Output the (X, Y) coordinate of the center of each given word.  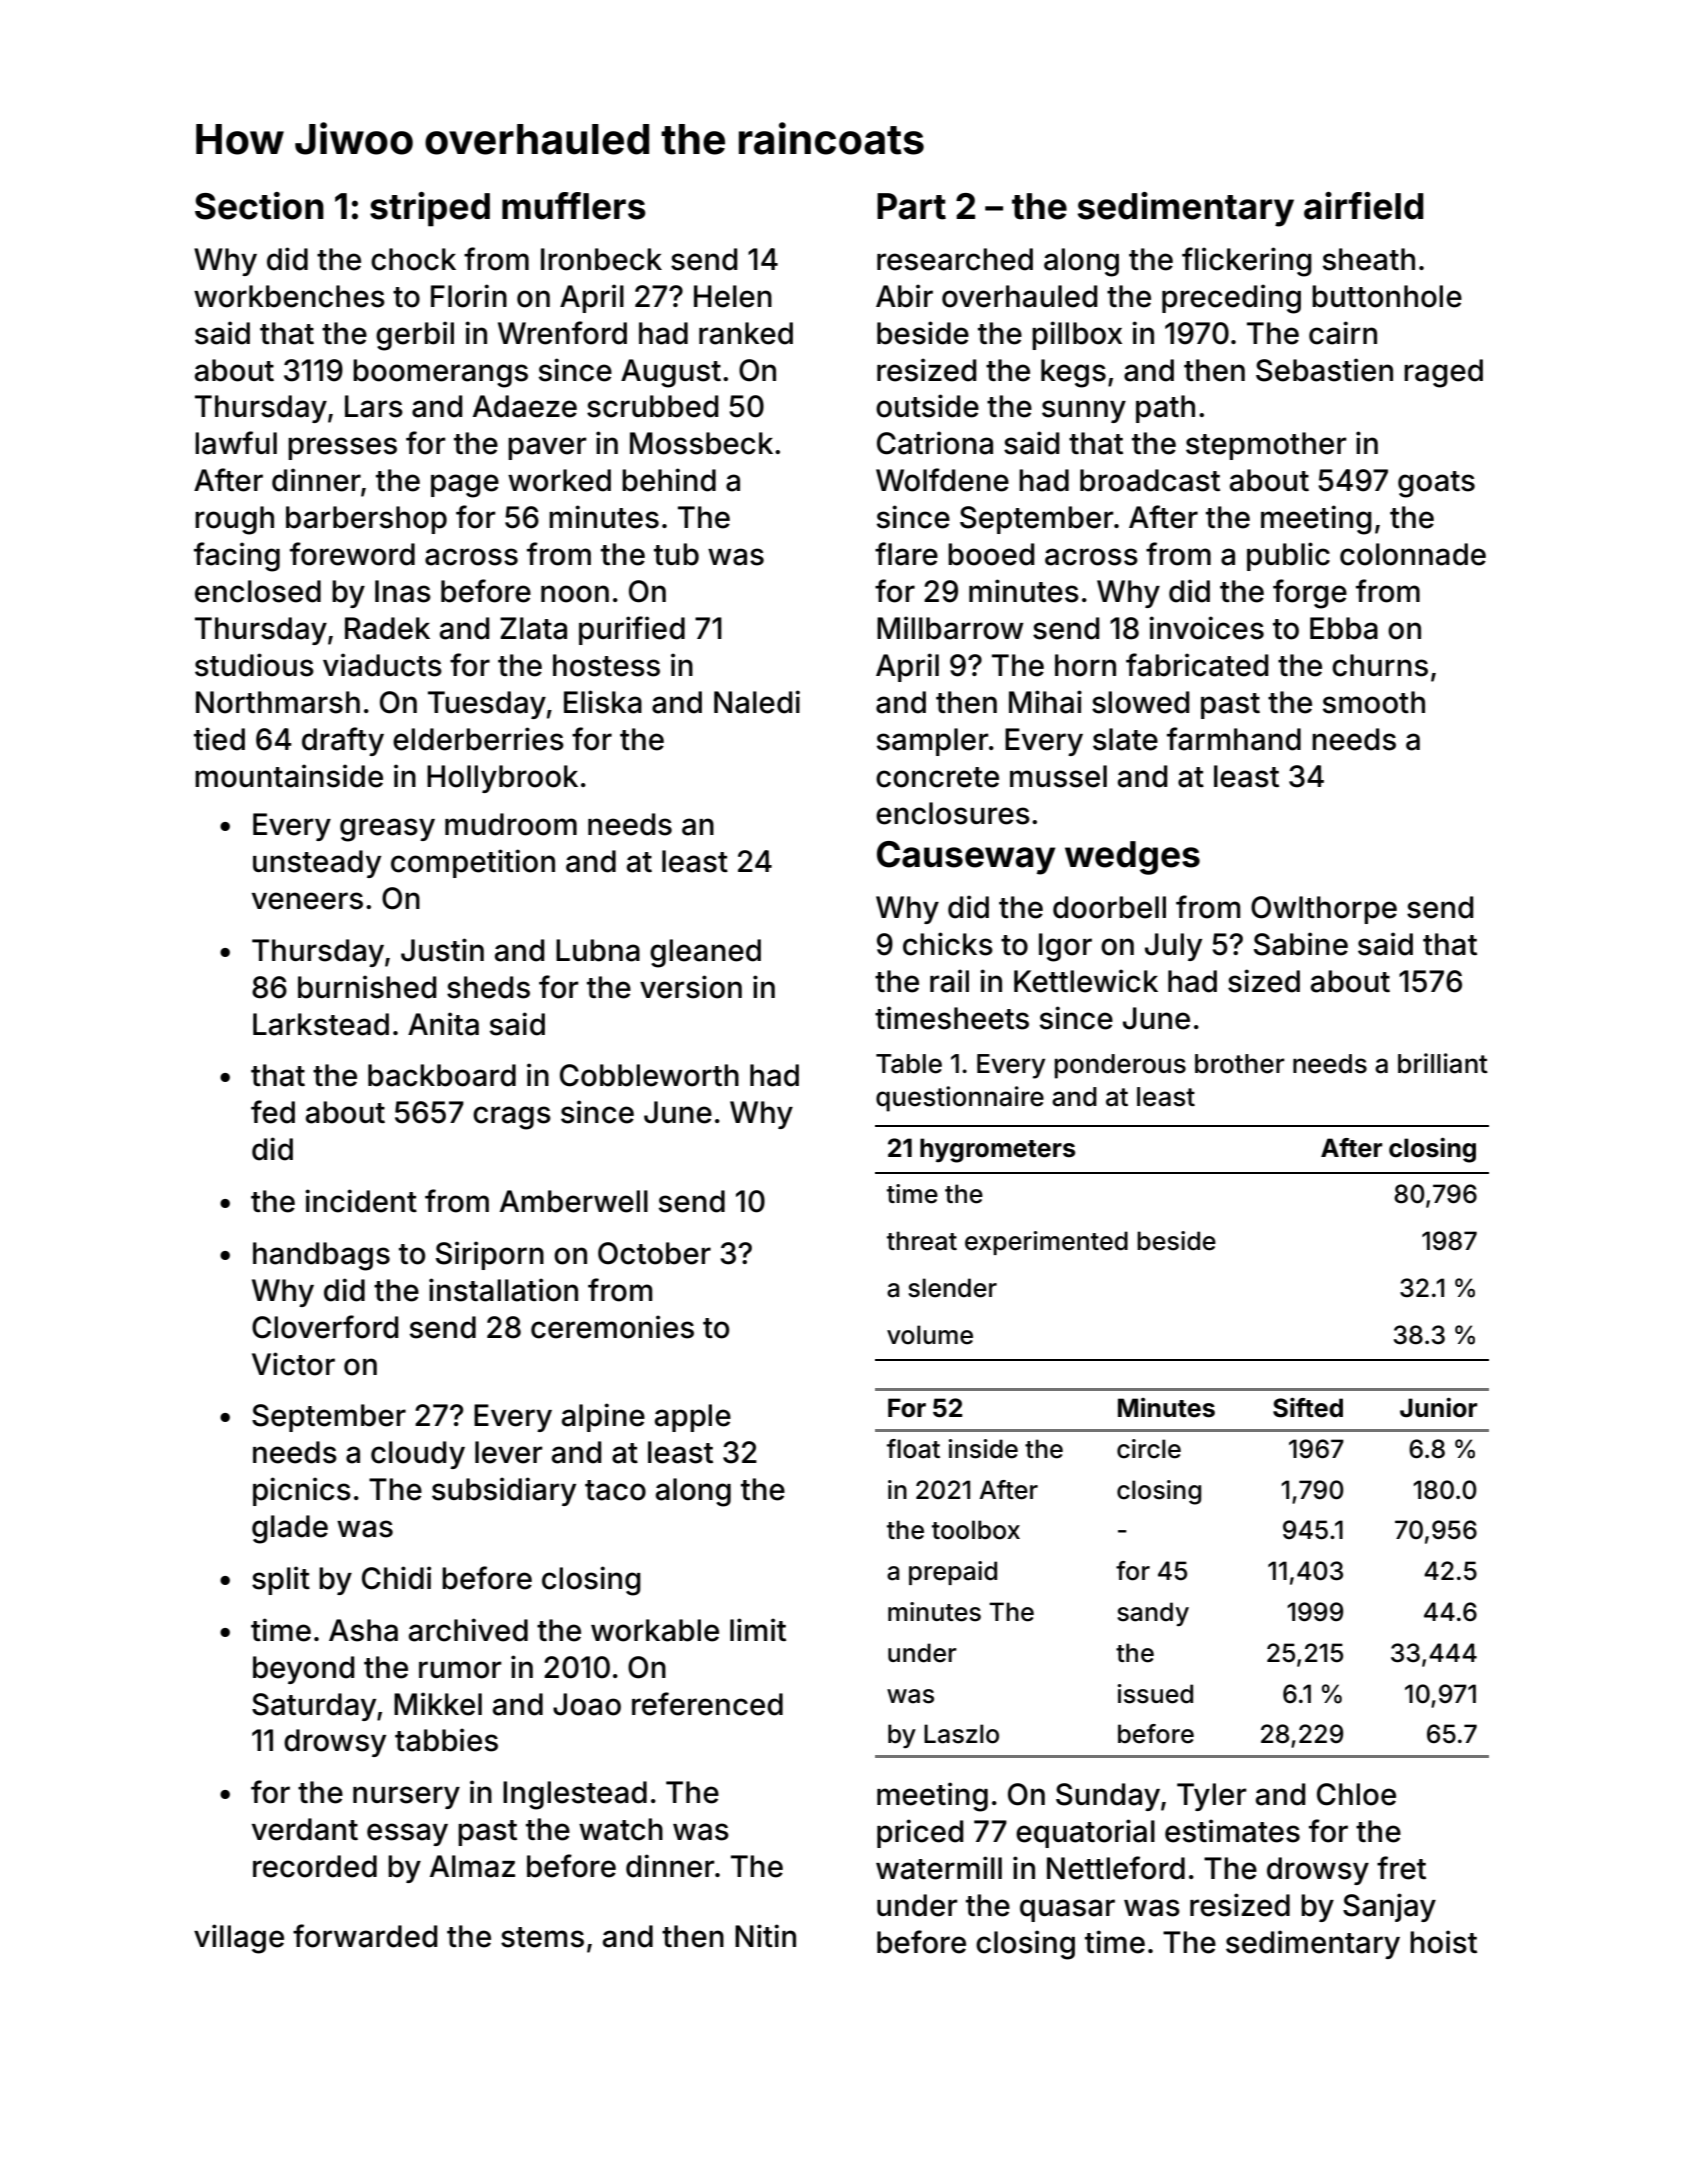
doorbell (1109, 907)
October (654, 1253)
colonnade (1413, 554)
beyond (303, 1670)
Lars (374, 406)
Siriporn (490, 1255)
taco (615, 1490)
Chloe (1356, 1794)
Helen (733, 296)
